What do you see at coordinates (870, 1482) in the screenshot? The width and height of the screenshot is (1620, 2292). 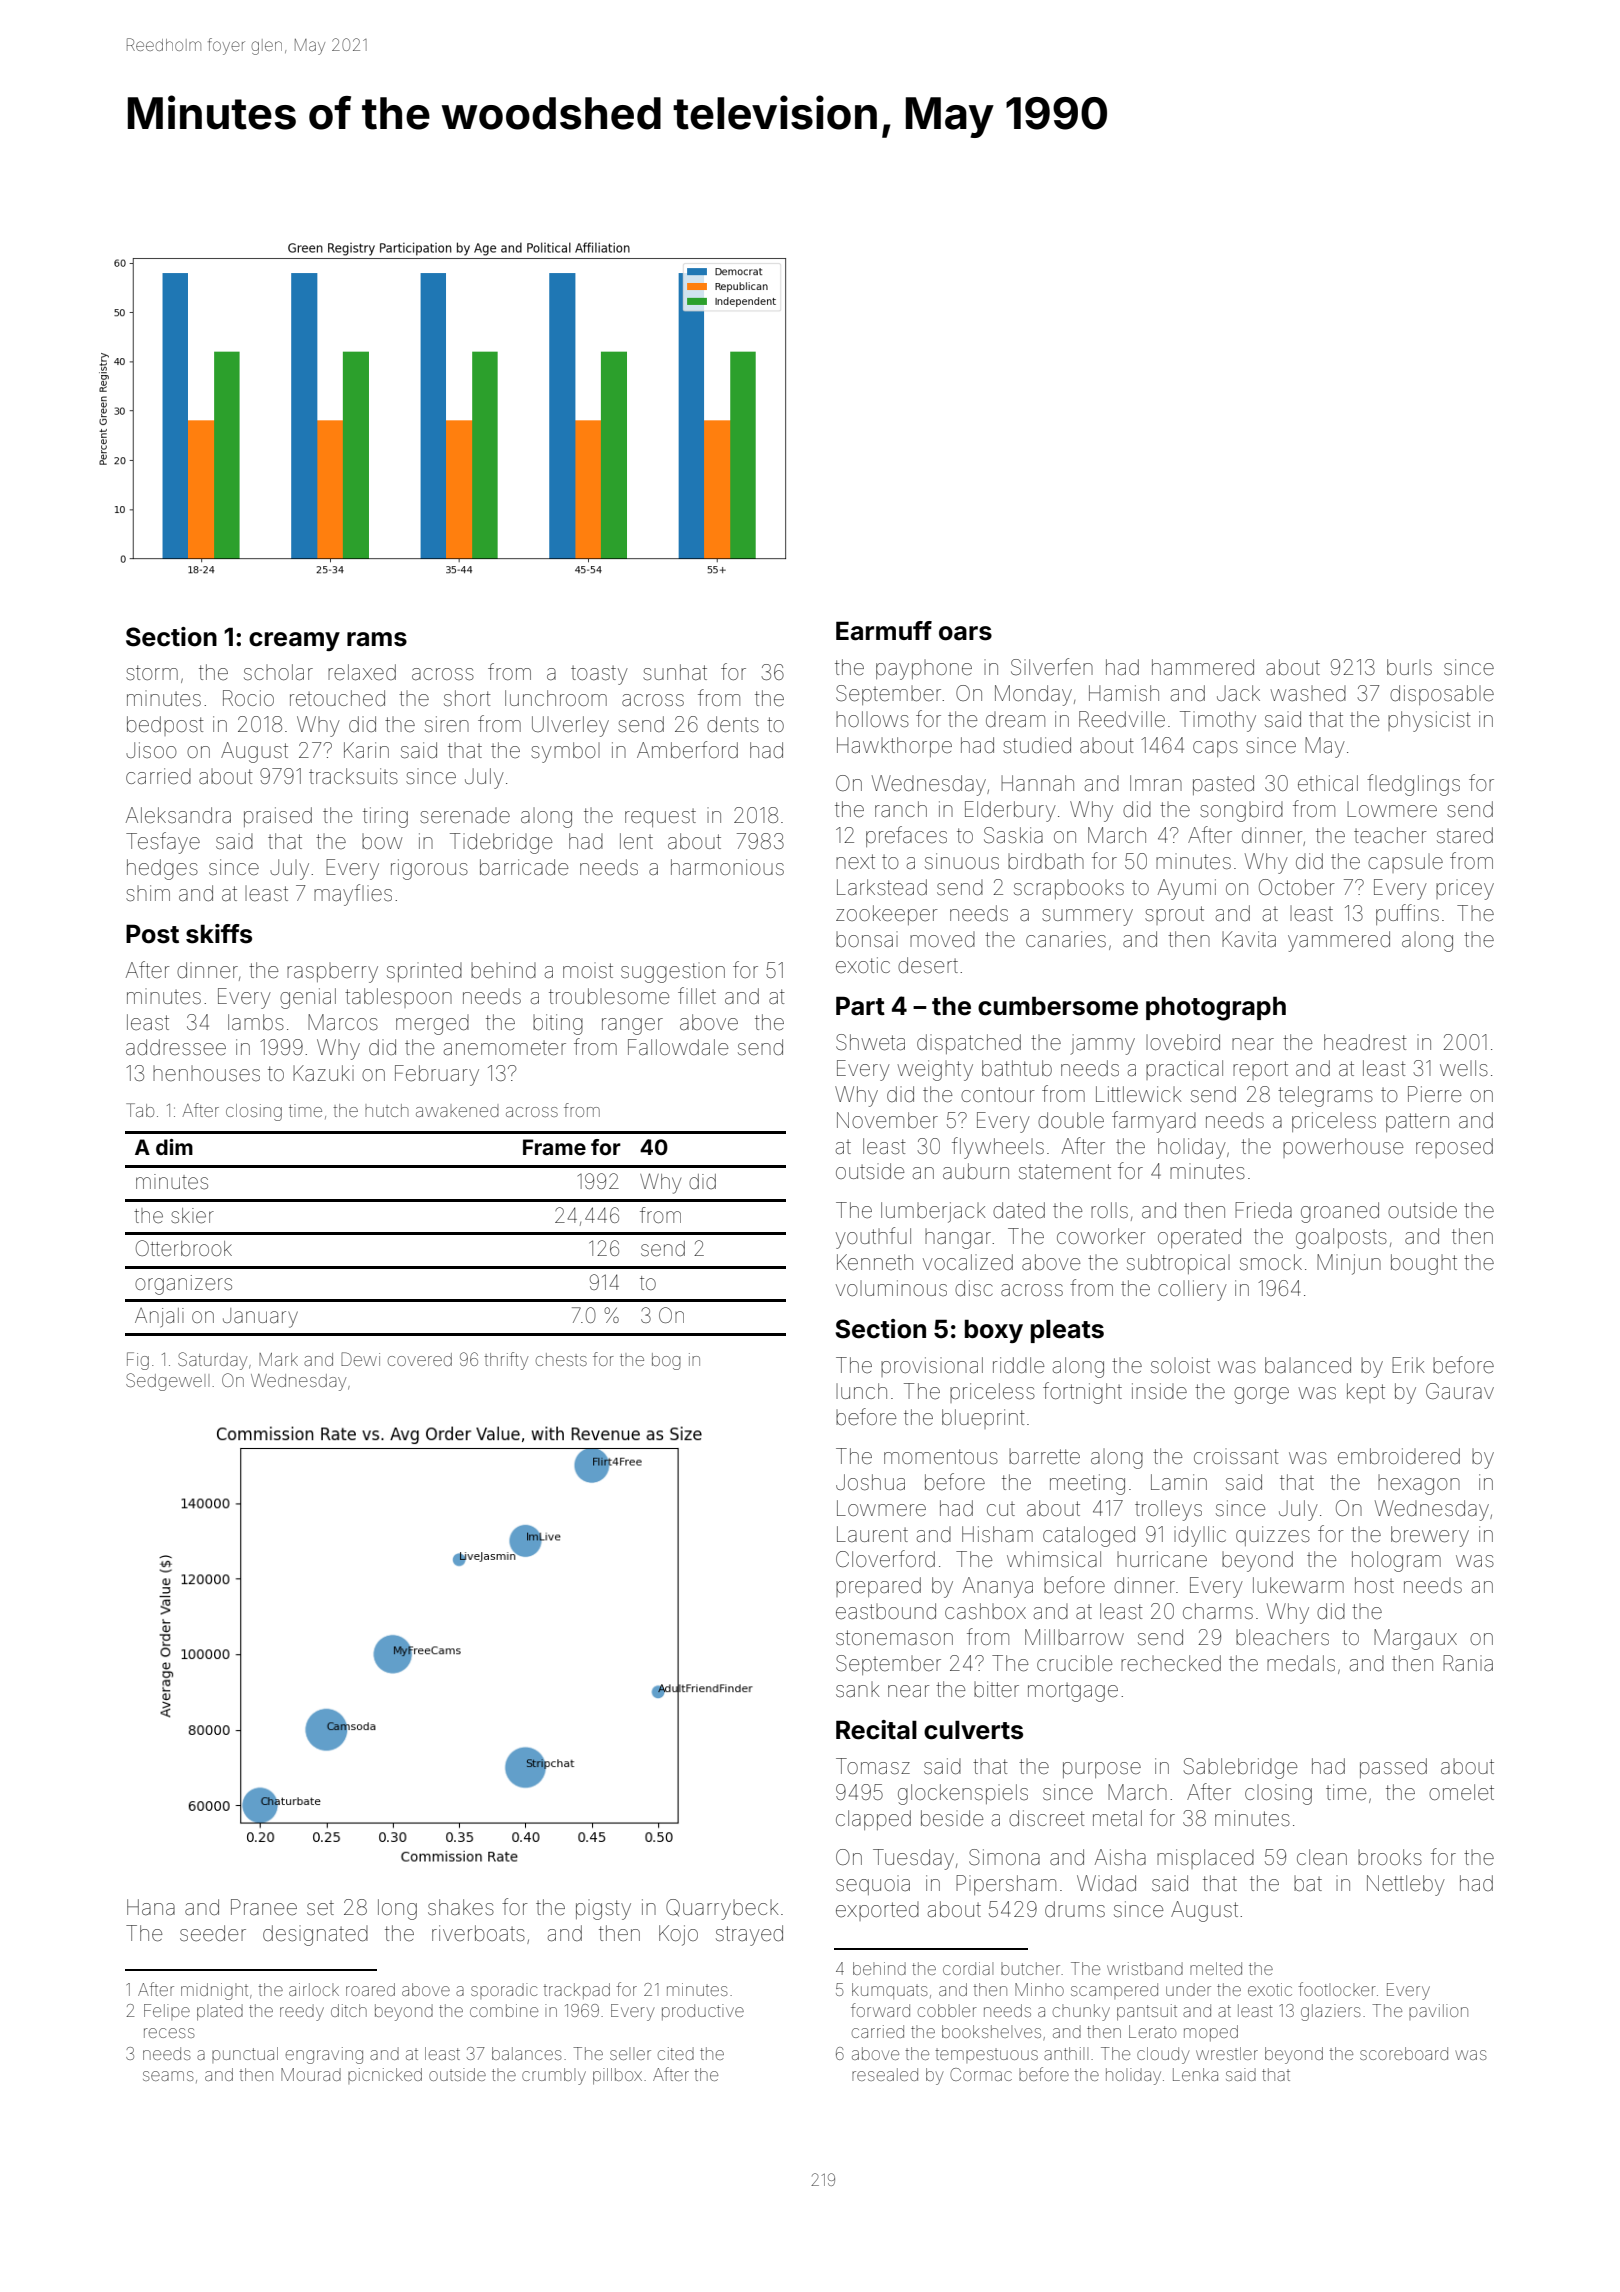 I see `Joshua` at bounding box center [870, 1482].
